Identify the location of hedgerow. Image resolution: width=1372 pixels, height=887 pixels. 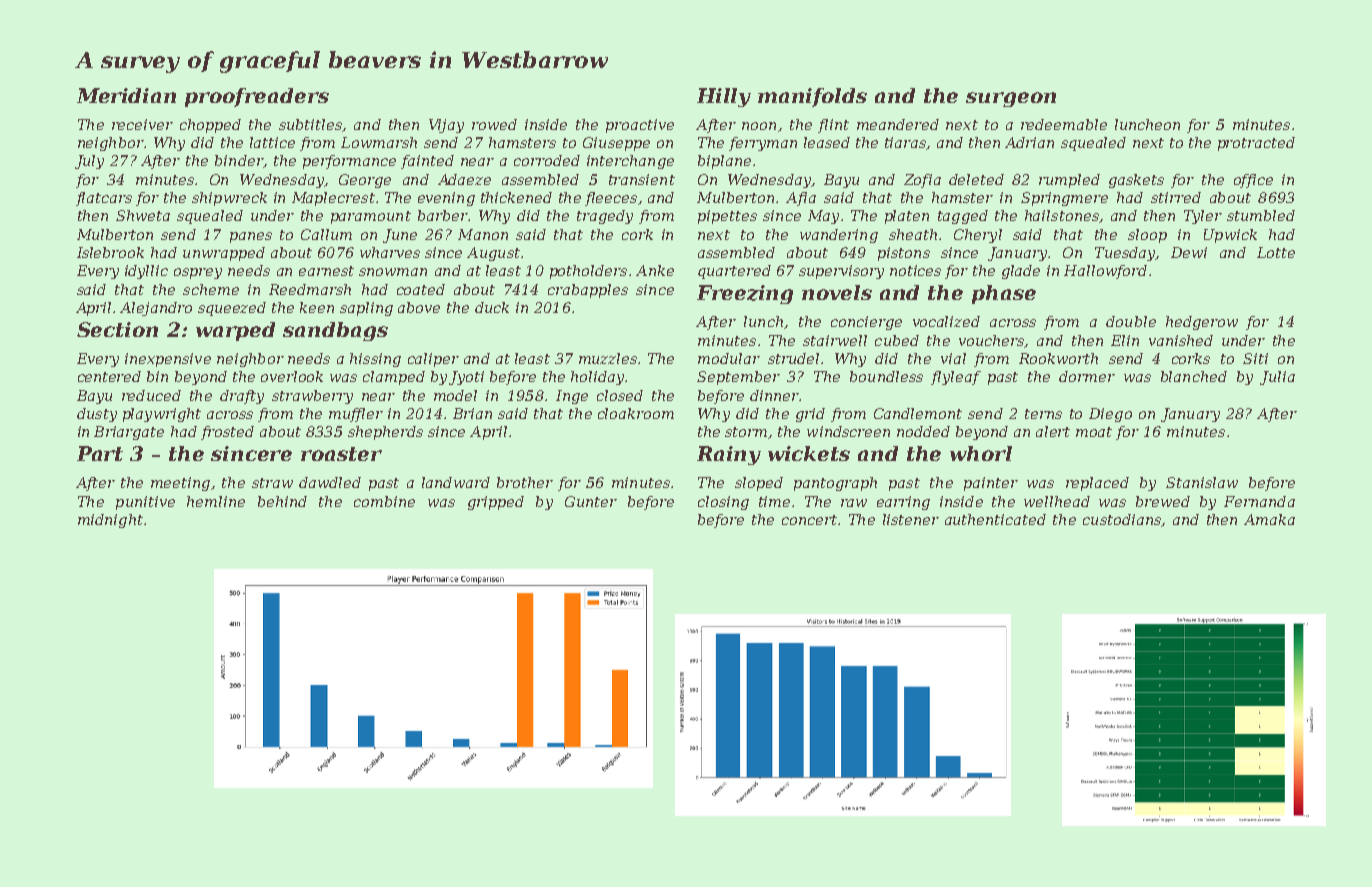
(1202, 323).
